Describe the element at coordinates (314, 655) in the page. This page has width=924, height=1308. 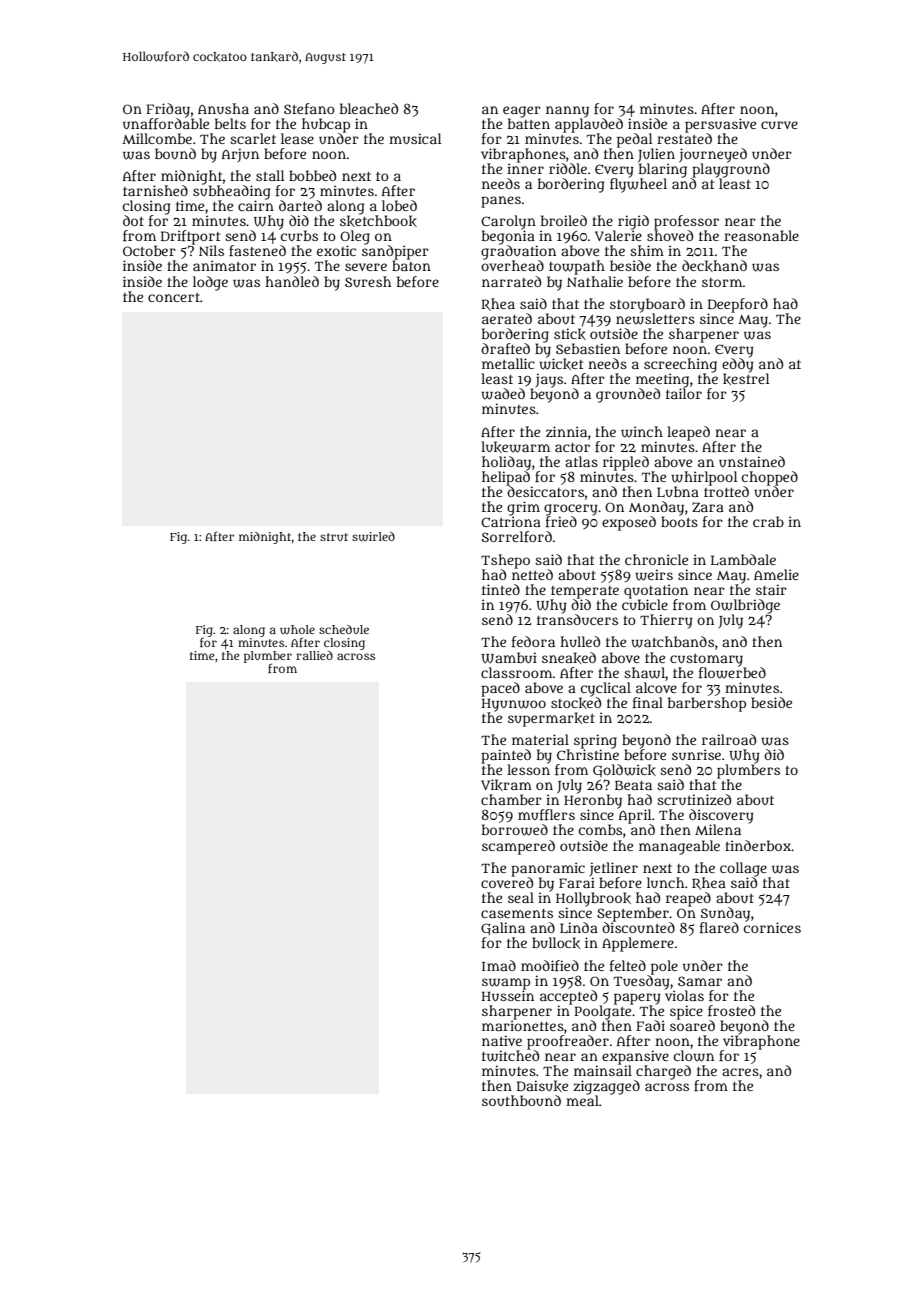
I see `rallied` at that location.
